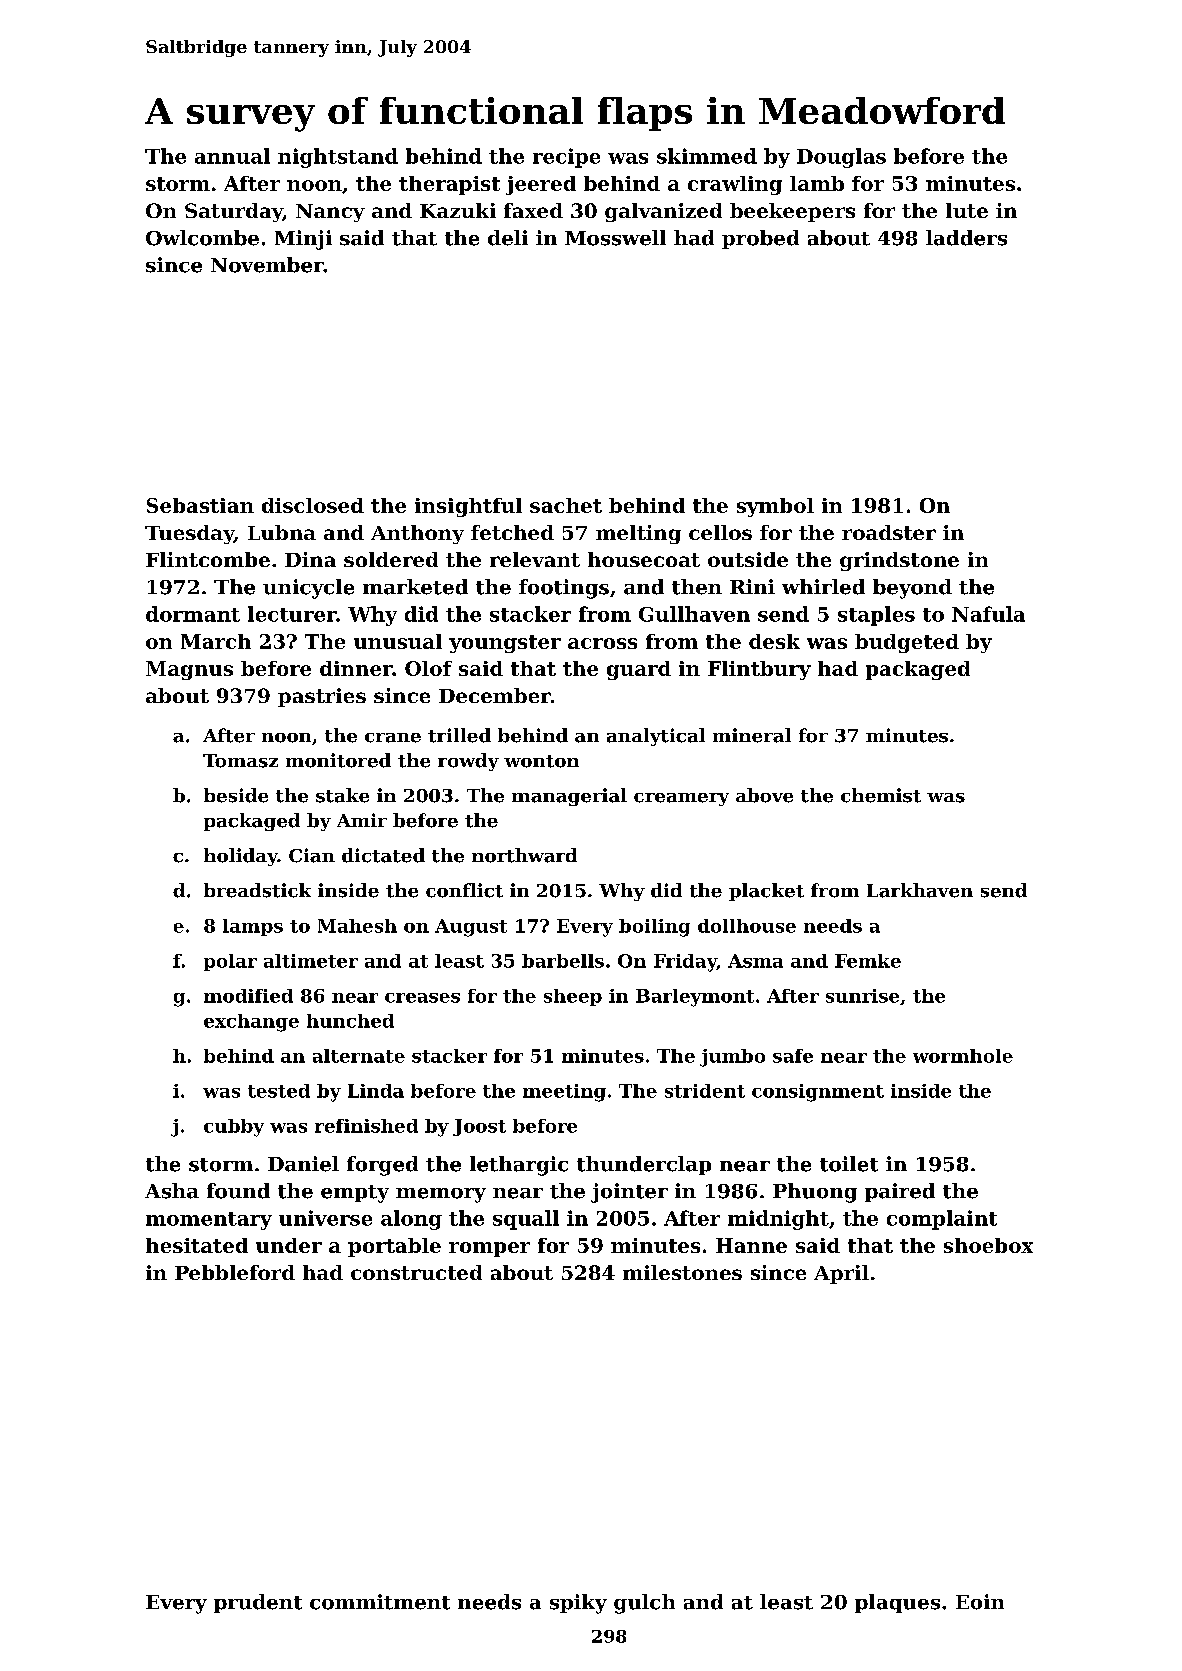 This document has height=1671, width=1182. I want to click on disclosed, so click(313, 505).
